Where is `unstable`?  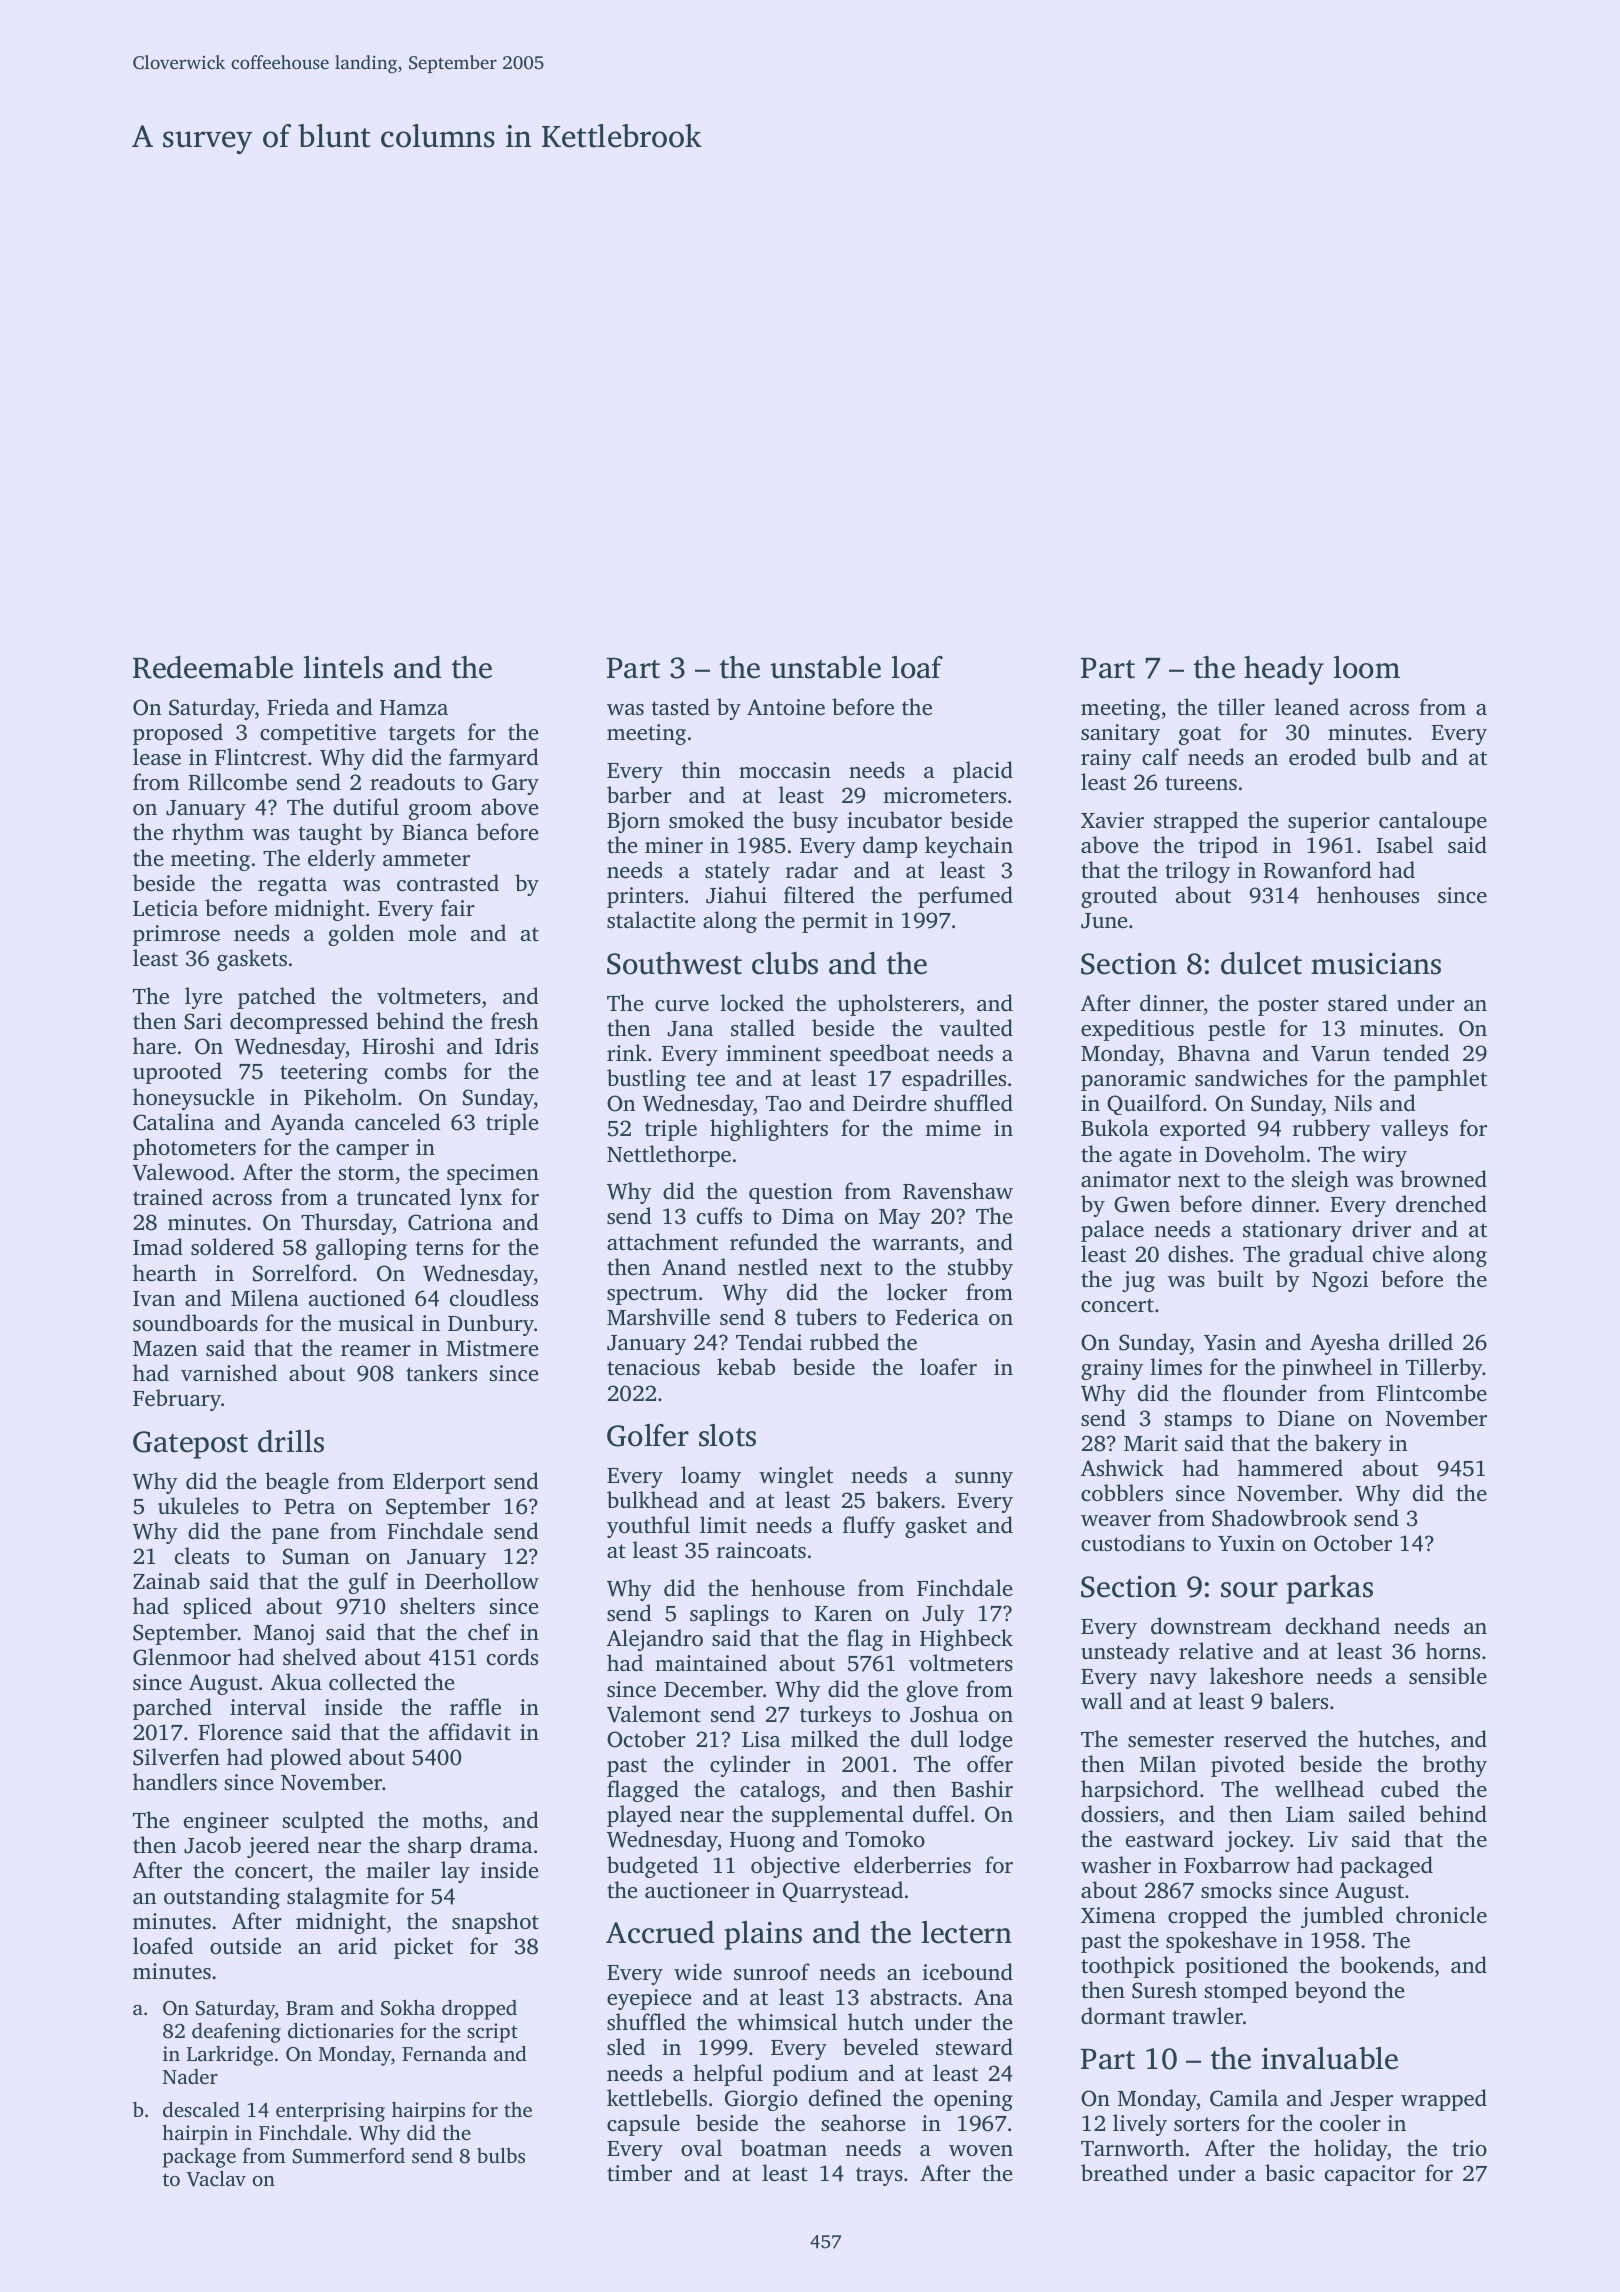 unstable is located at coordinates (825, 667).
